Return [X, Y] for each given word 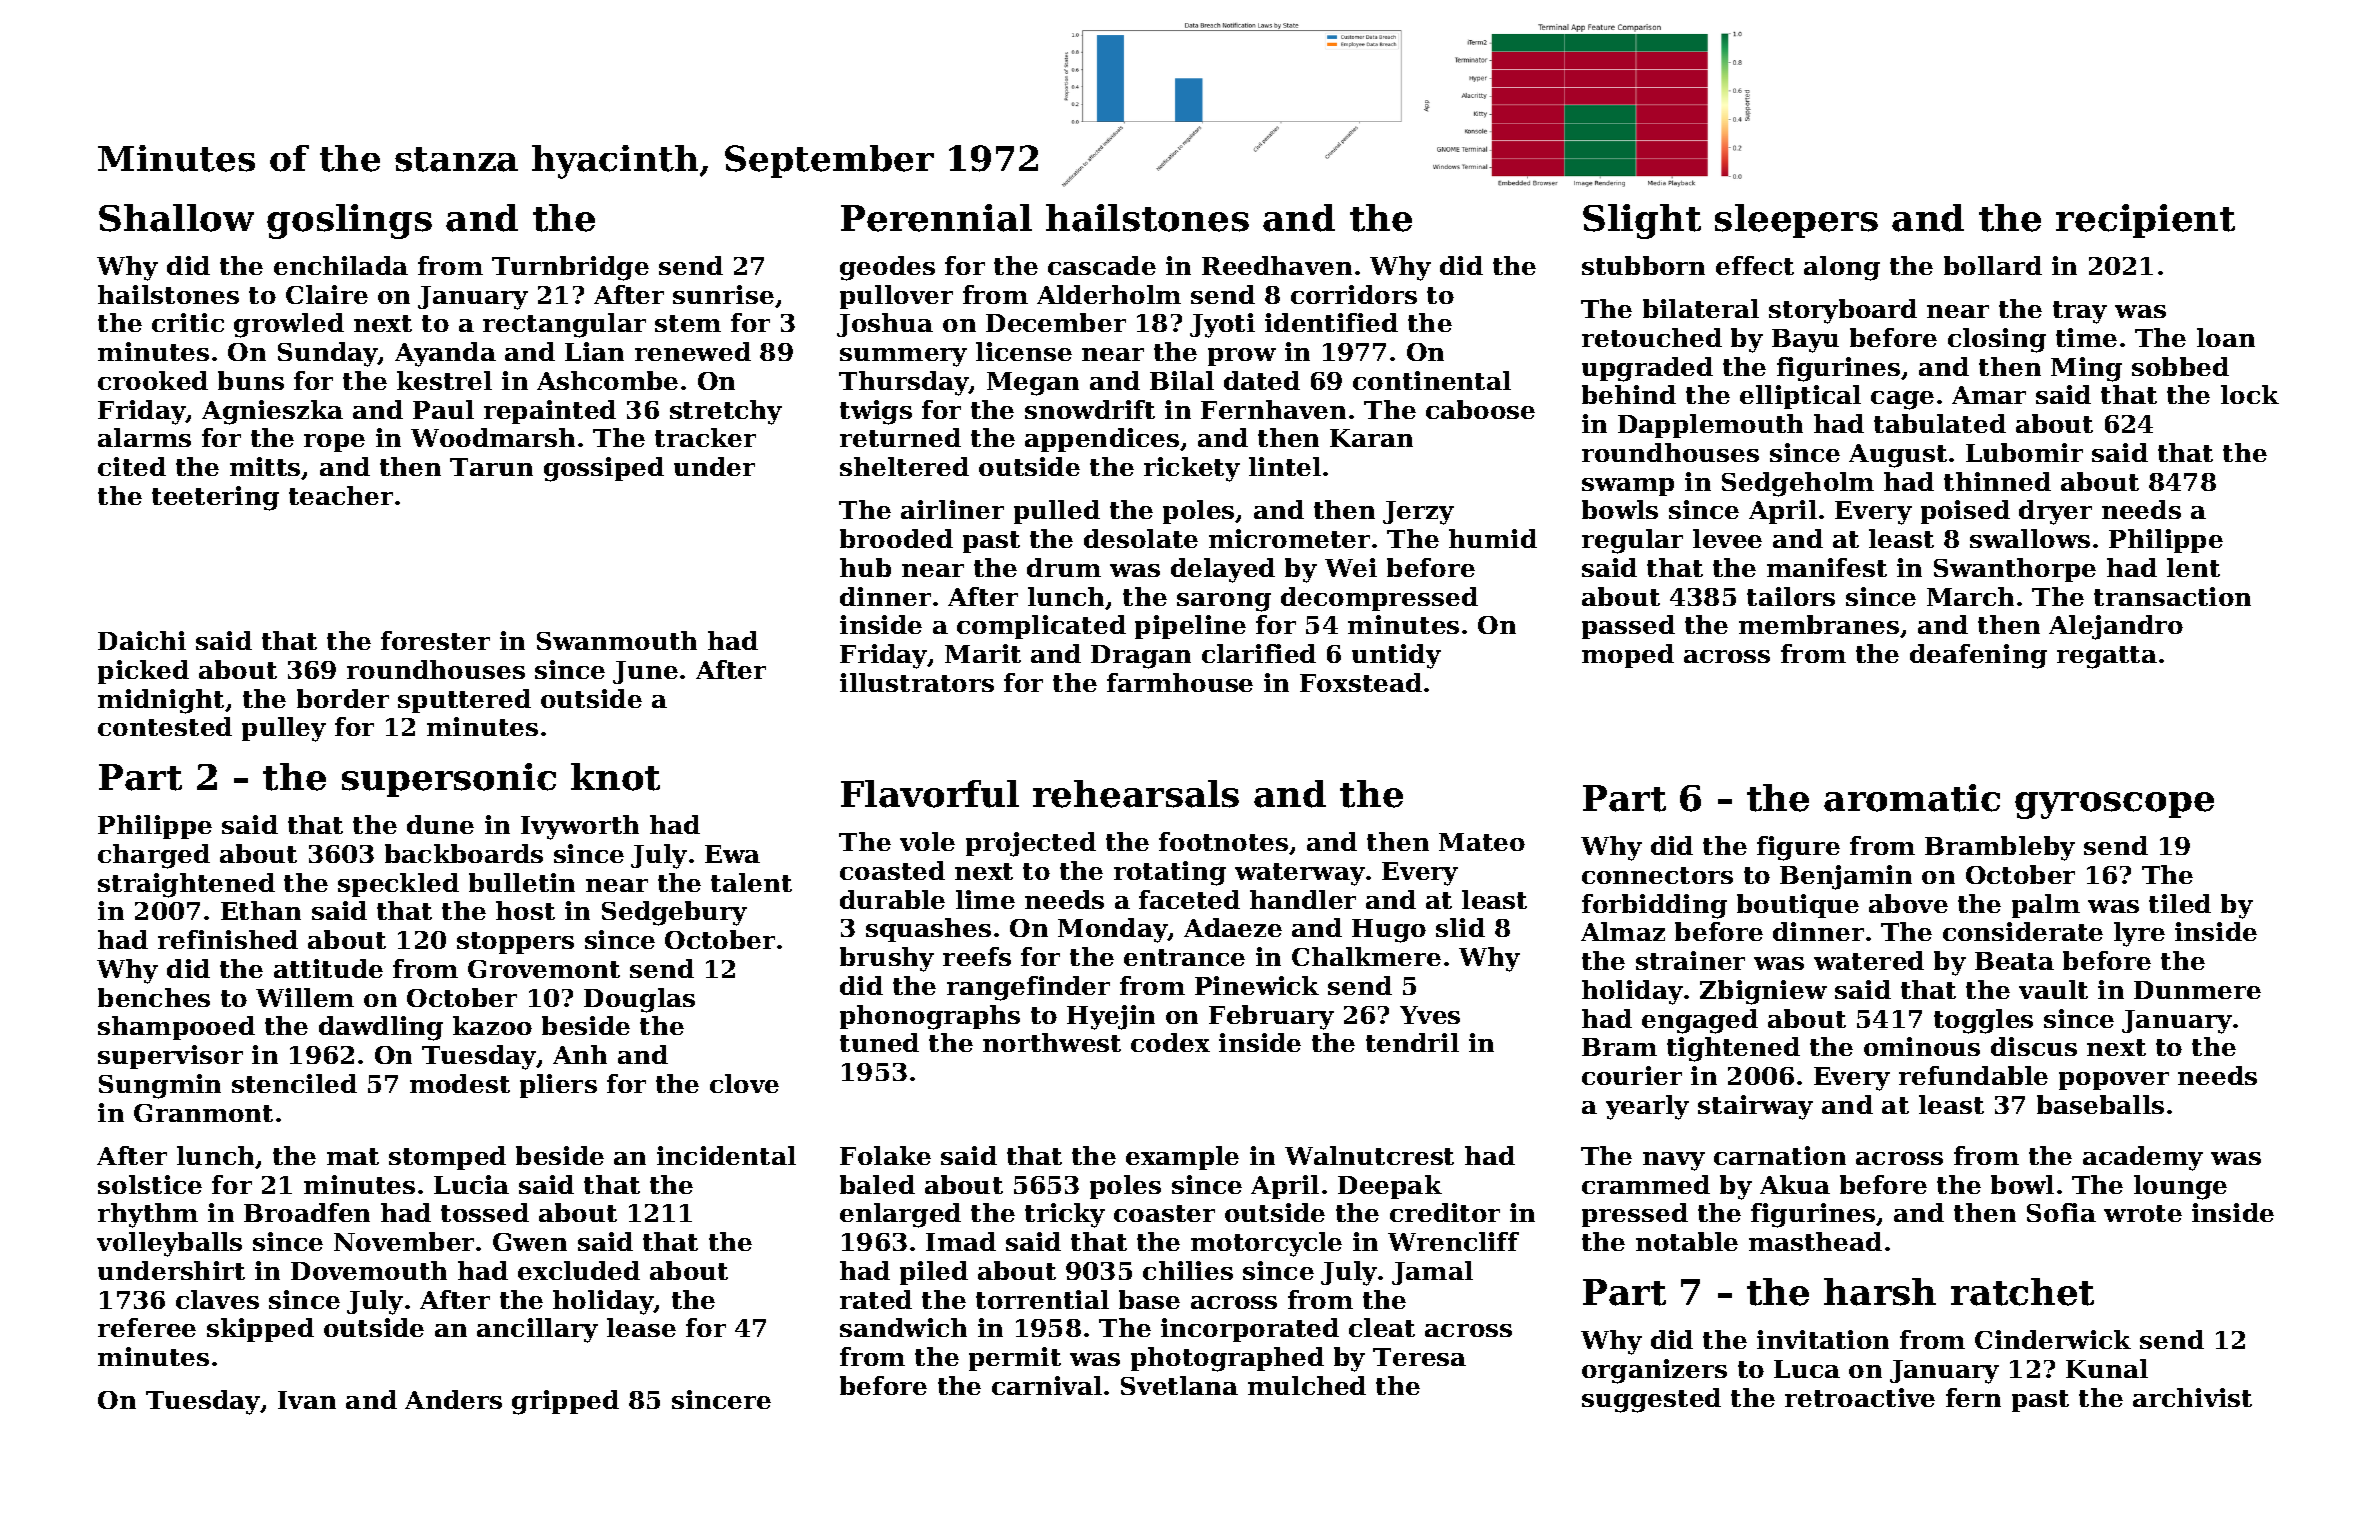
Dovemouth [369, 1270]
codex [1170, 1042]
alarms [144, 437]
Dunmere [2197, 990]
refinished [228, 939]
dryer [2055, 512]
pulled [1057, 512]
